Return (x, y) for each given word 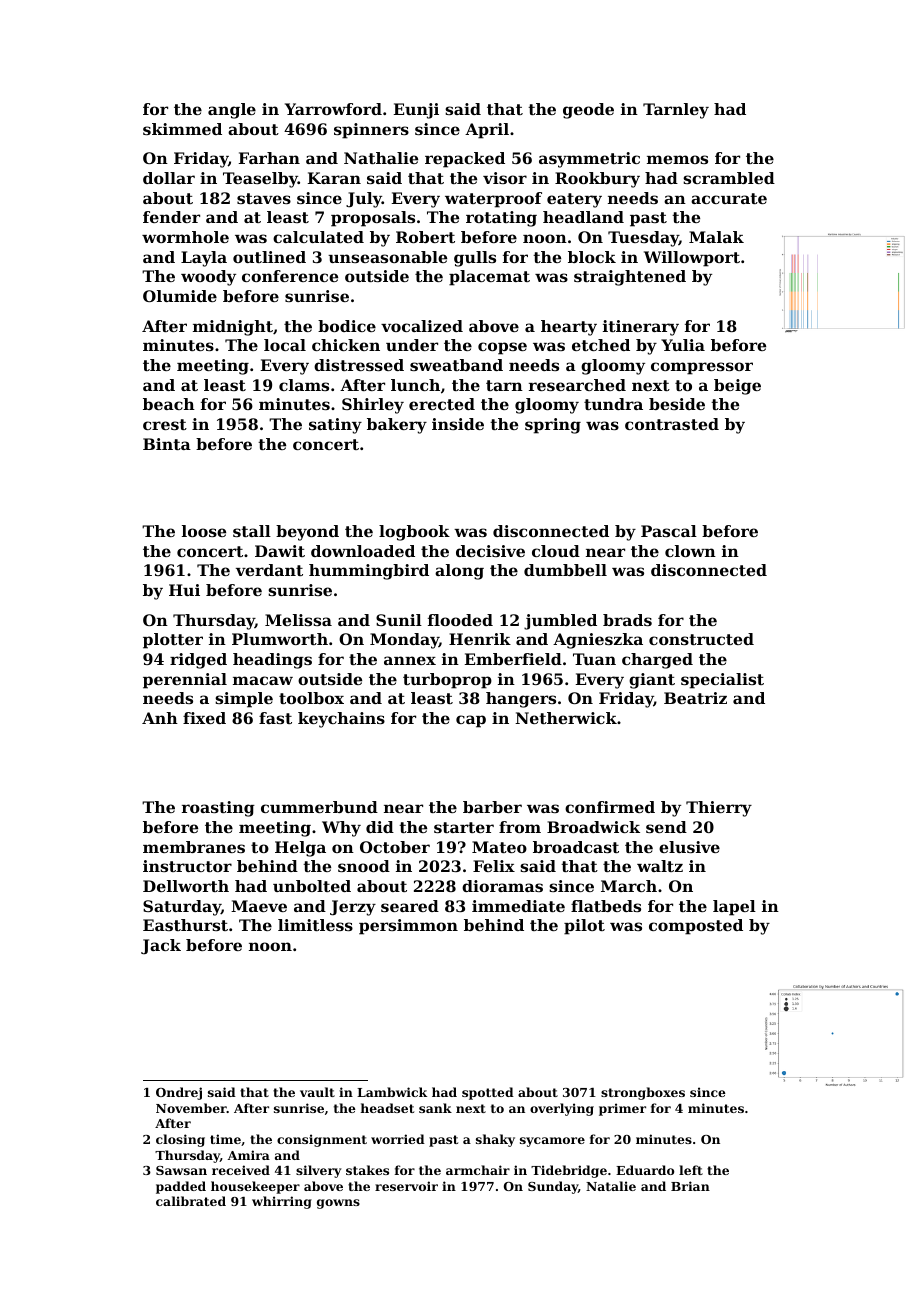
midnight (233, 328)
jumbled (560, 622)
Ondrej (179, 1093)
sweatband (456, 365)
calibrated (191, 1201)
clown (690, 551)
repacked (465, 160)
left (691, 1170)
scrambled (729, 178)
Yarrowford (333, 109)
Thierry (719, 809)
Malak (716, 237)
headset (387, 1108)
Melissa (298, 620)
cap (471, 721)
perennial (185, 681)
